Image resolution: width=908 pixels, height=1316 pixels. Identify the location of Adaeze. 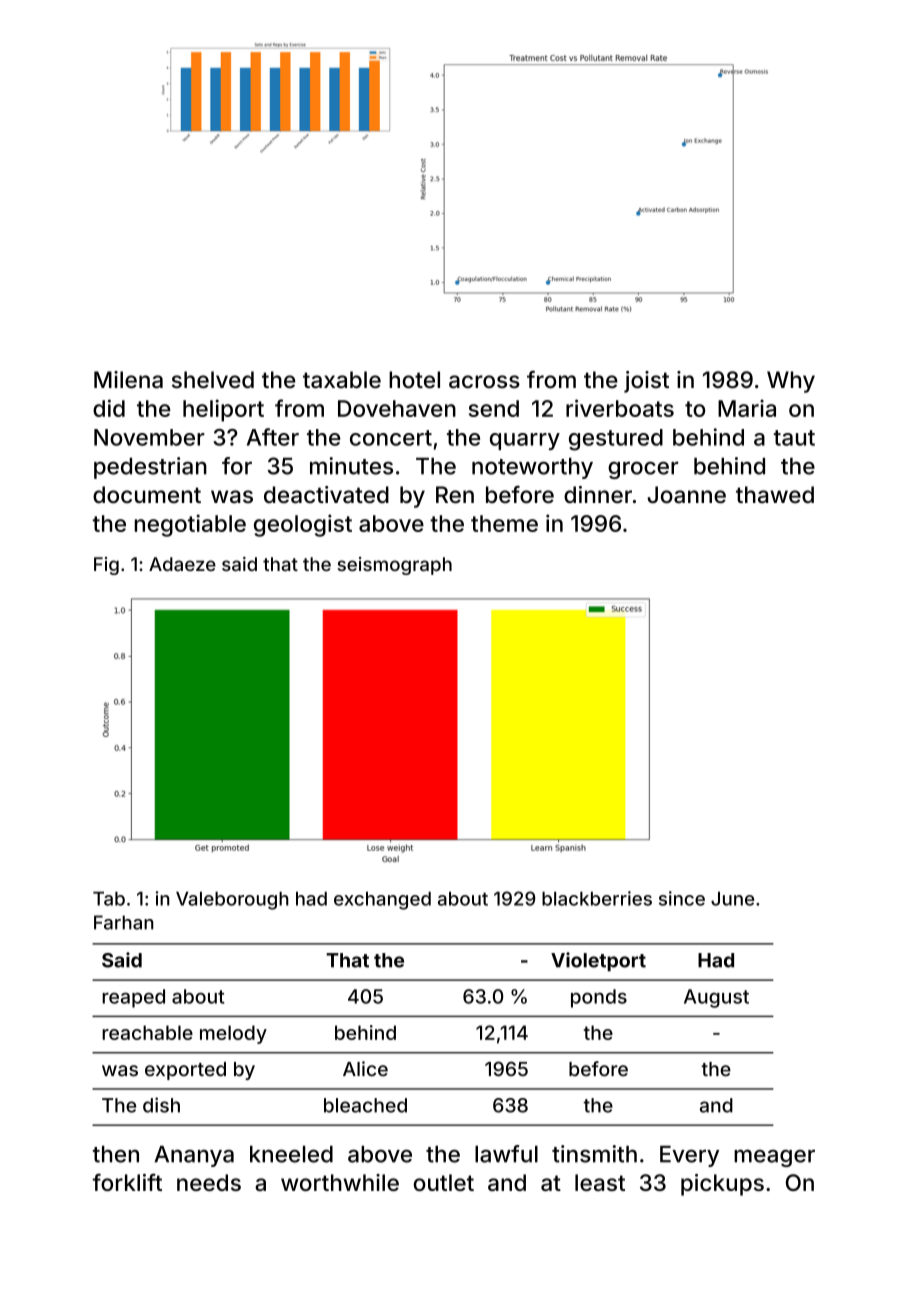
(182, 564).
